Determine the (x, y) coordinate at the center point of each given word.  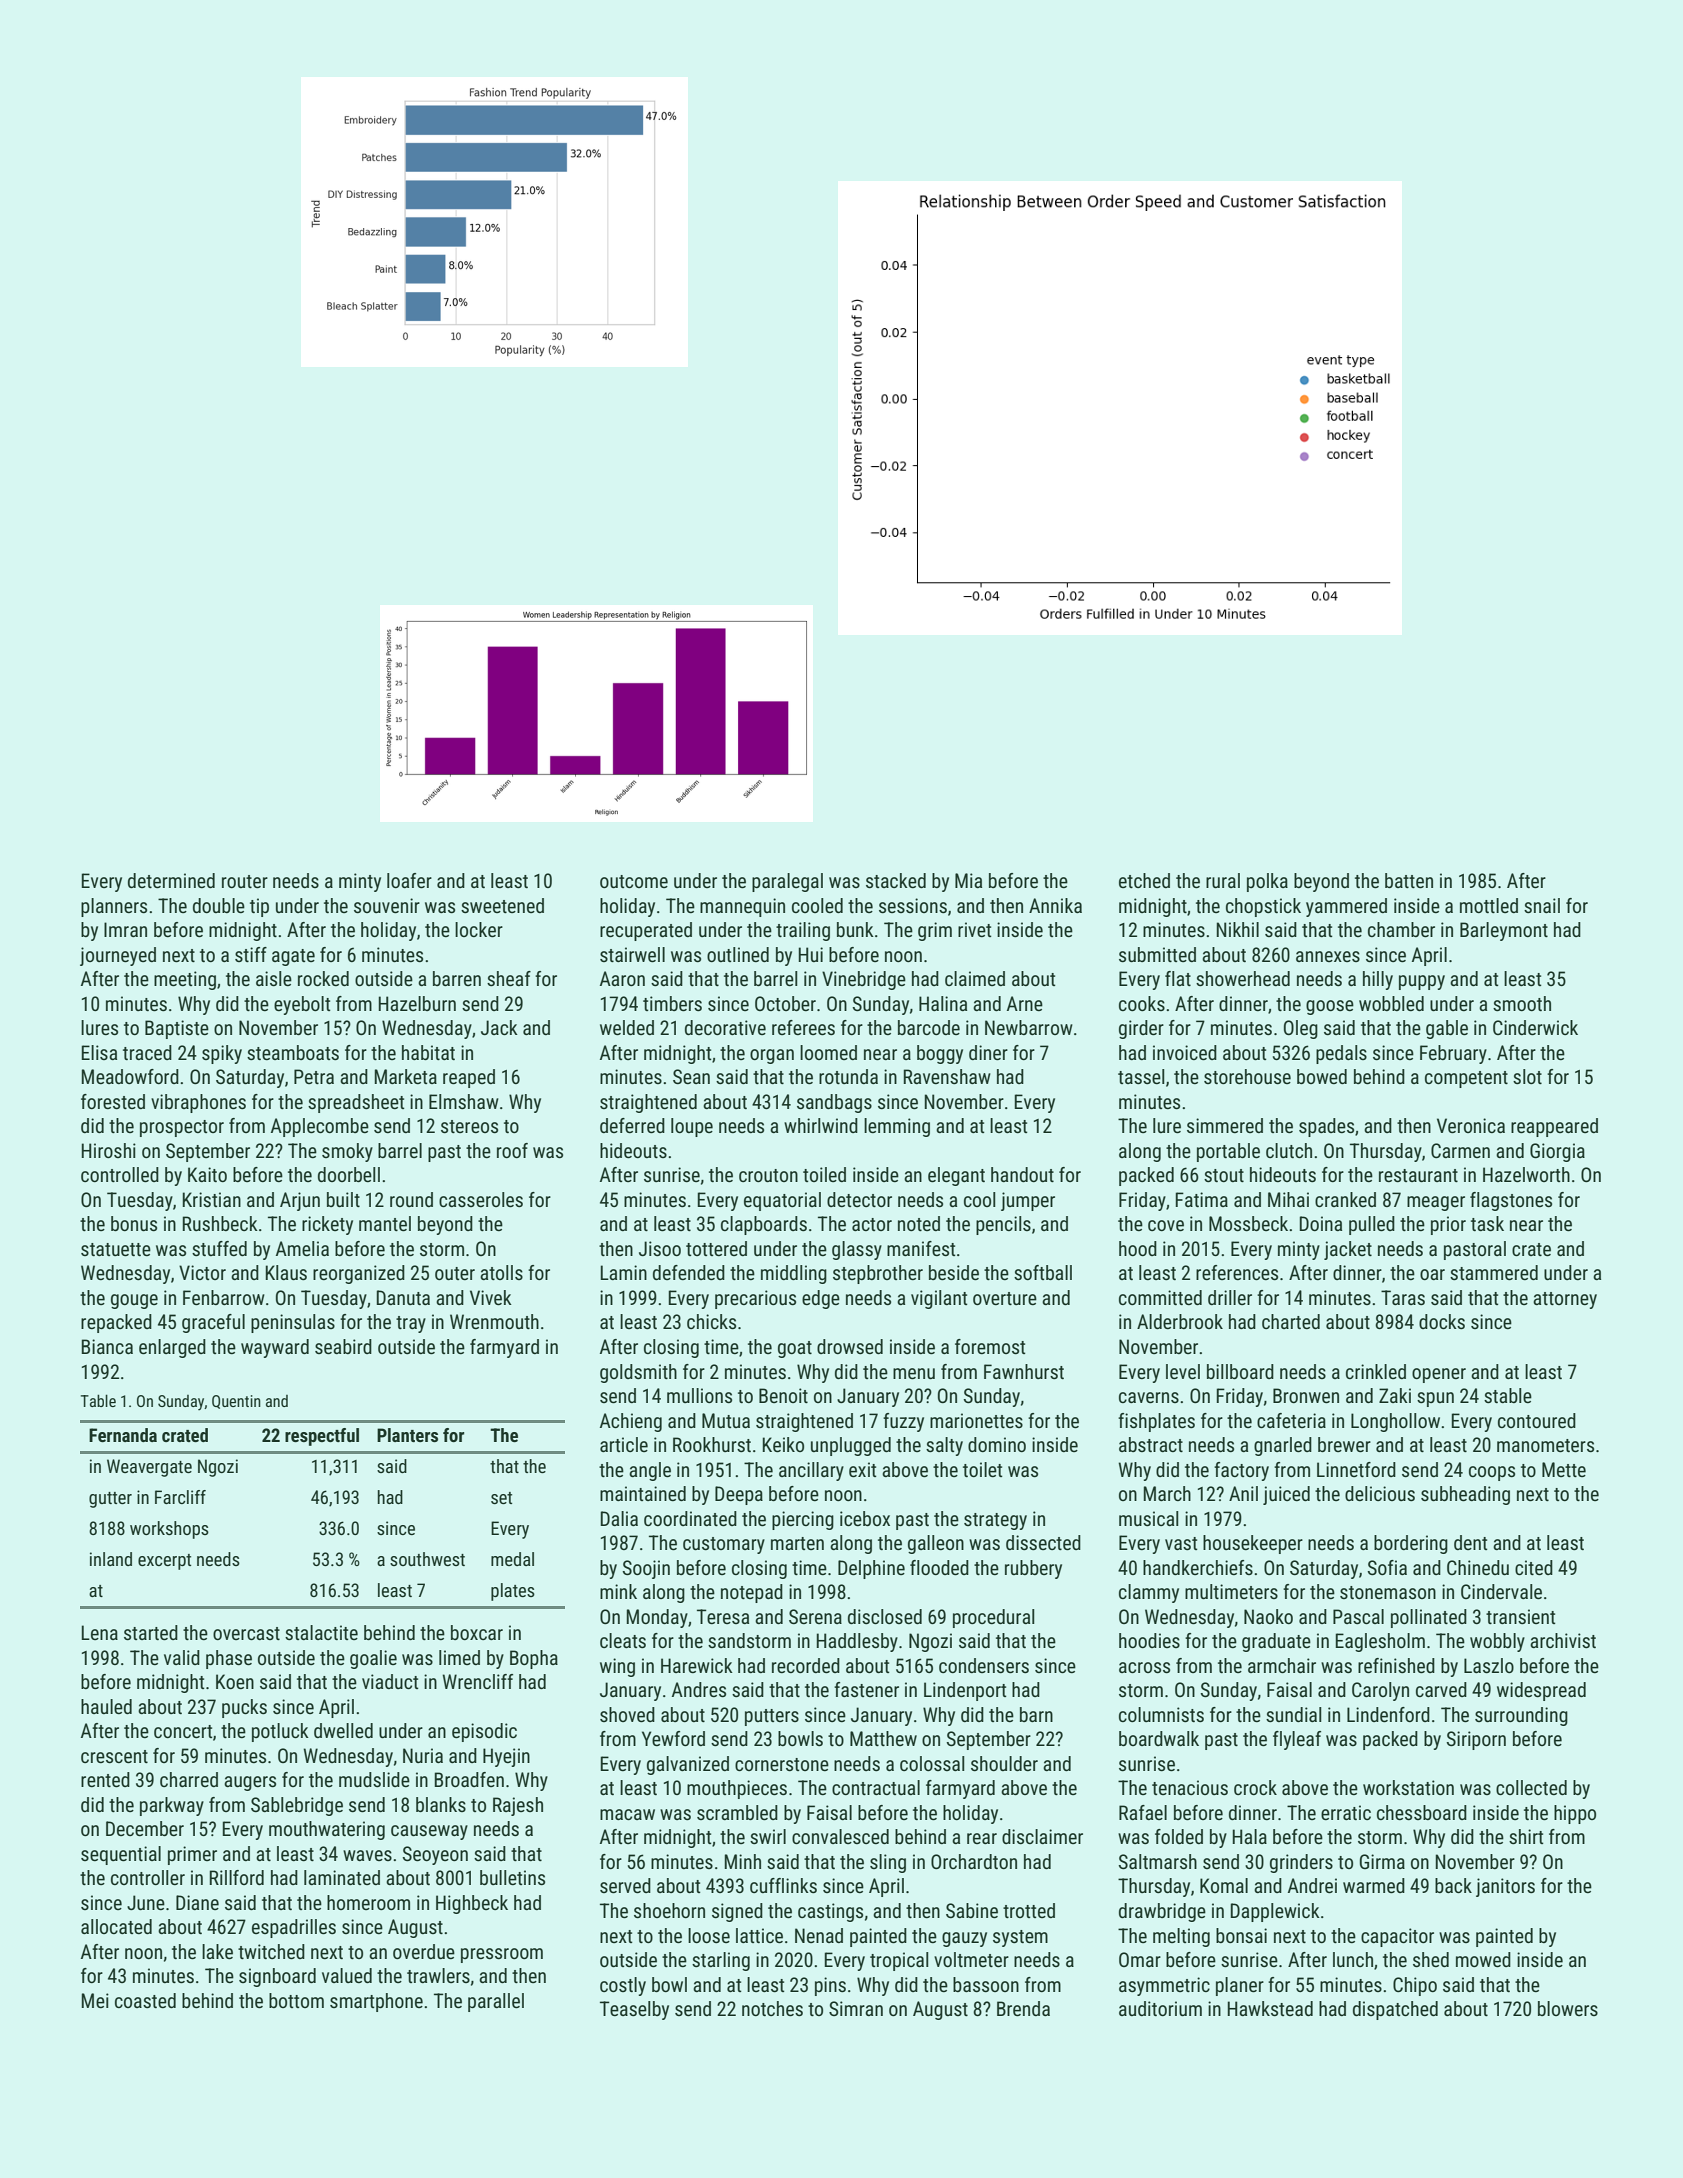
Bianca (107, 1346)
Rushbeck (220, 1223)
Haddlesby (857, 1642)
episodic (484, 1732)
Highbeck (472, 1904)
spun (1435, 1399)
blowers (1568, 2008)
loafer (409, 880)
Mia (968, 880)
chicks (711, 1321)
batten (1409, 880)
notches (772, 2008)
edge (821, 1299)
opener (1439, 1375)
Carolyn (1380, 1691)
